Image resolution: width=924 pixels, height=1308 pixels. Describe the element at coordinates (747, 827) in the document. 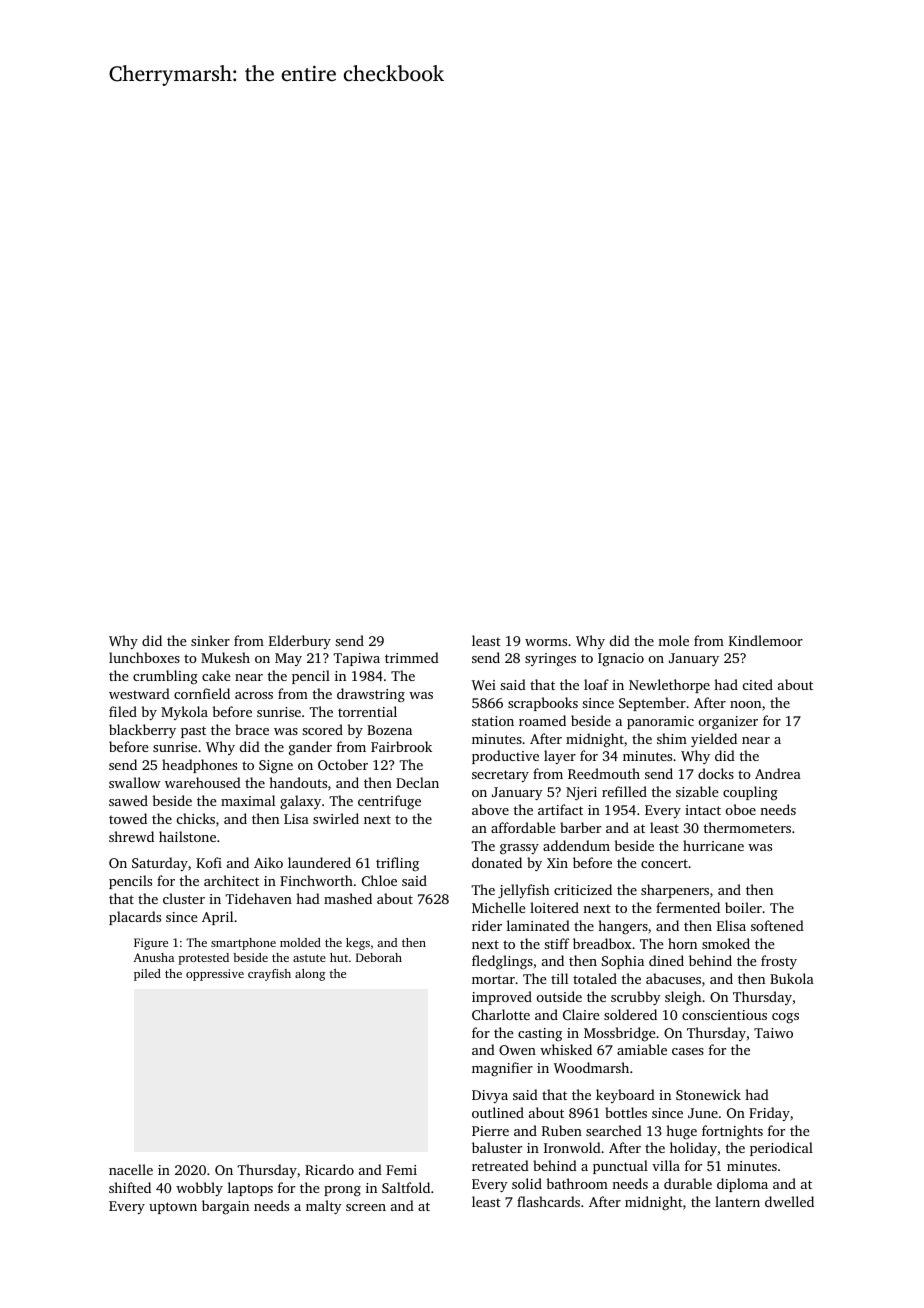

I see `thermometers` at that location.
